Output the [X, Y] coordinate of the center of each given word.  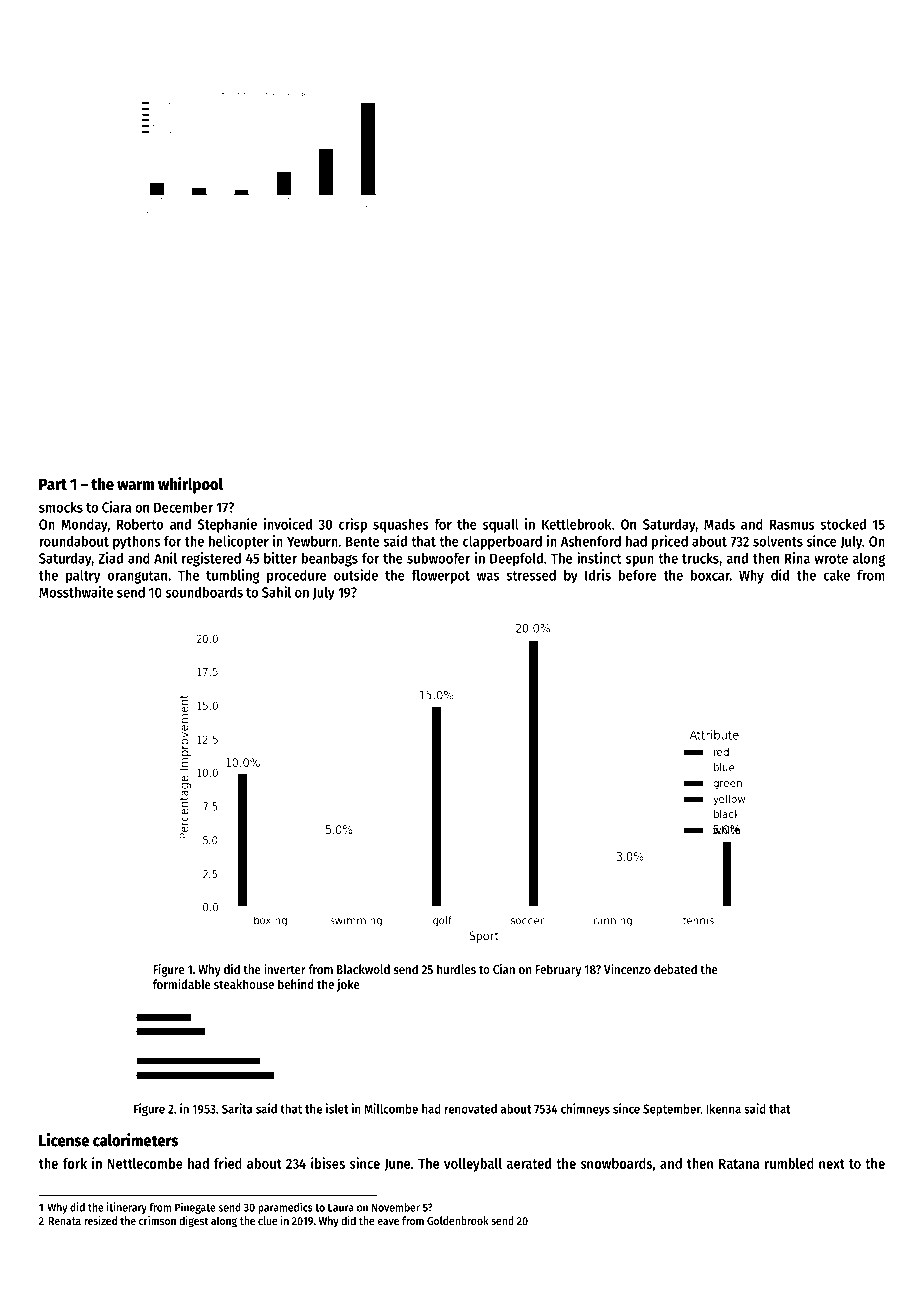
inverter [285, 969]
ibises [328, 1163]
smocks [61, 507]
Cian [504, 969]
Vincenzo [627, 969]
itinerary [127, 1208]
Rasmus [792, 524]
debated [675, 969]
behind [296, 984]
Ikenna [723, 1109]
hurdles [456, 969]
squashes [401, 526]
